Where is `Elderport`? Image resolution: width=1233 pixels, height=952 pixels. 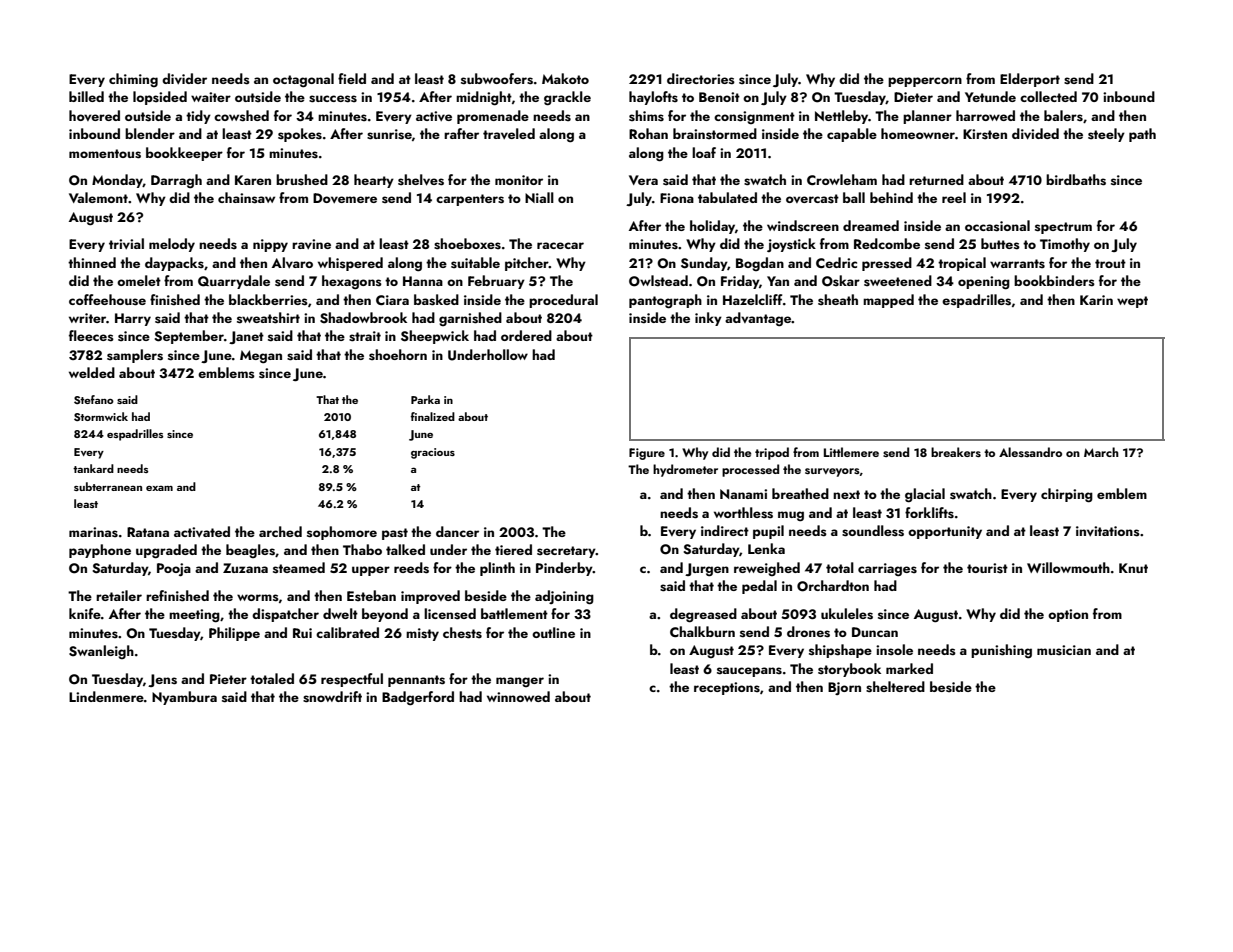 Elderport is located at coordinates (1030, 80).
